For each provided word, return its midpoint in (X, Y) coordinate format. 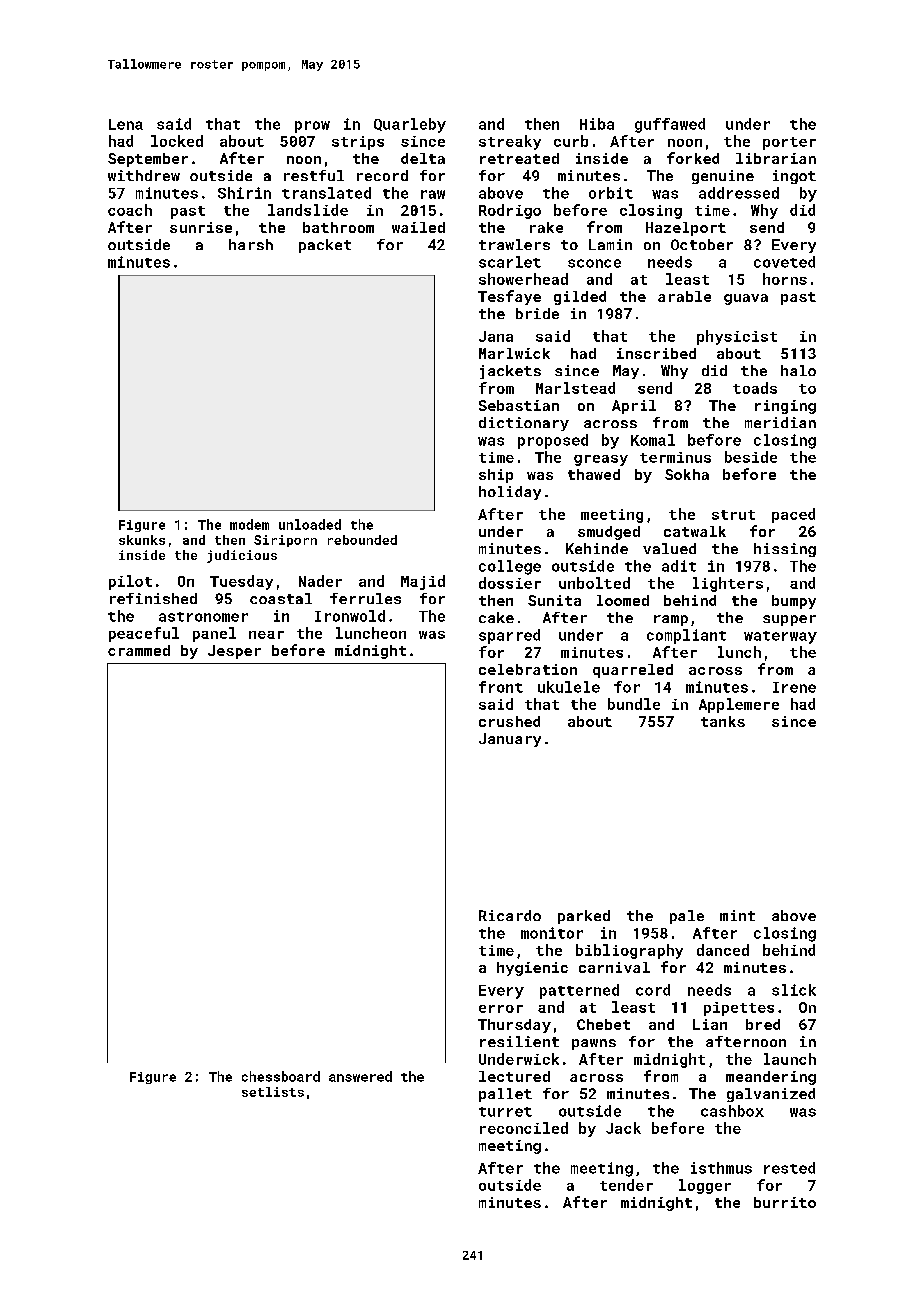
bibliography (629, 951)
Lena (126, 124)
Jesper (234, 652)
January (510, 740)
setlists (273, 1092)
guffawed (670, 125)
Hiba (597, 124)
